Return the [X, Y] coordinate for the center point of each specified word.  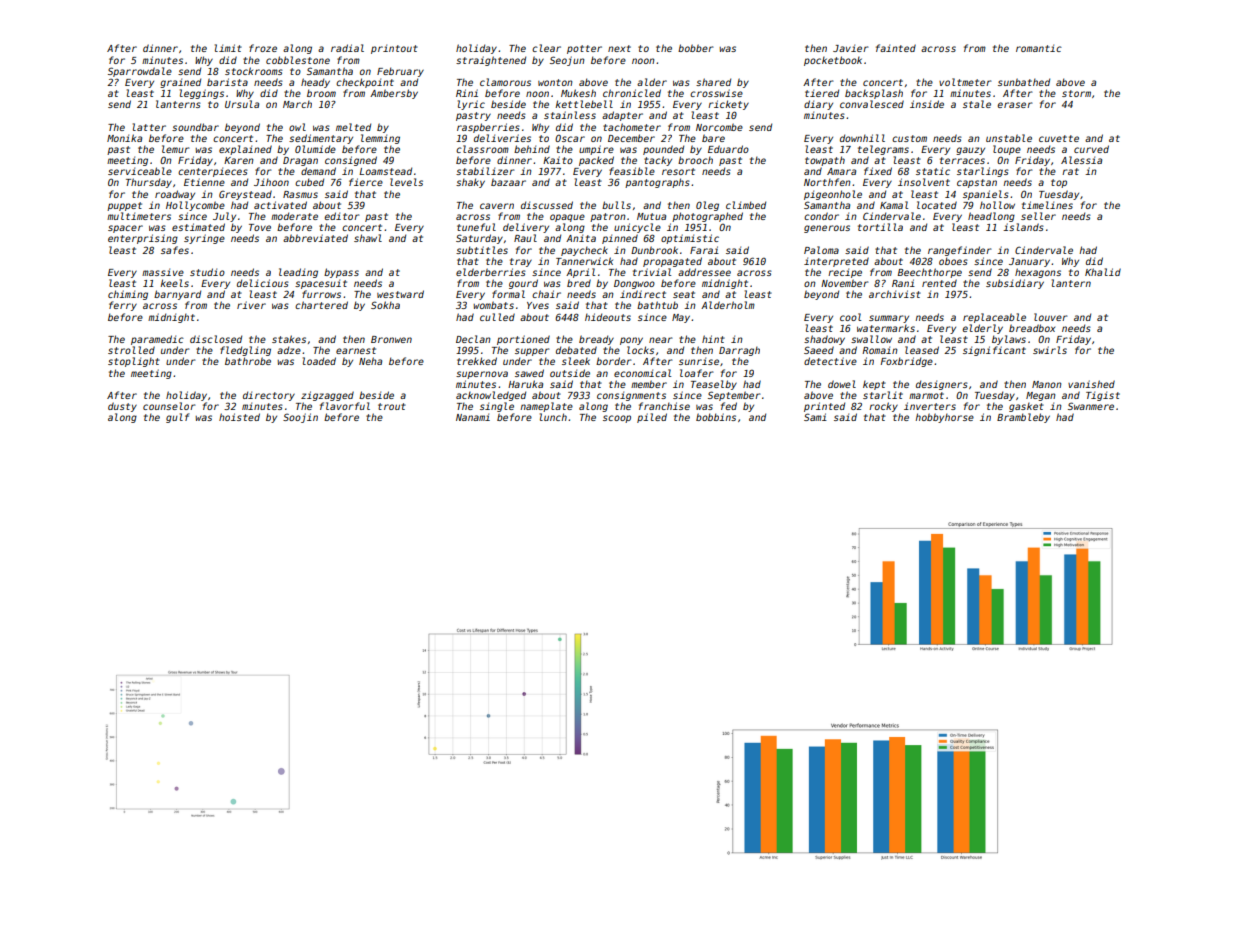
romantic [1039, 48]
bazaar [508, 182]
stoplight [134, 362]
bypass [341, 273]
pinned [620, 239]
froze [263, 48]
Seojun [567, 61]
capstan [977, 183]
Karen [238, 160]
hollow [997, 205]
